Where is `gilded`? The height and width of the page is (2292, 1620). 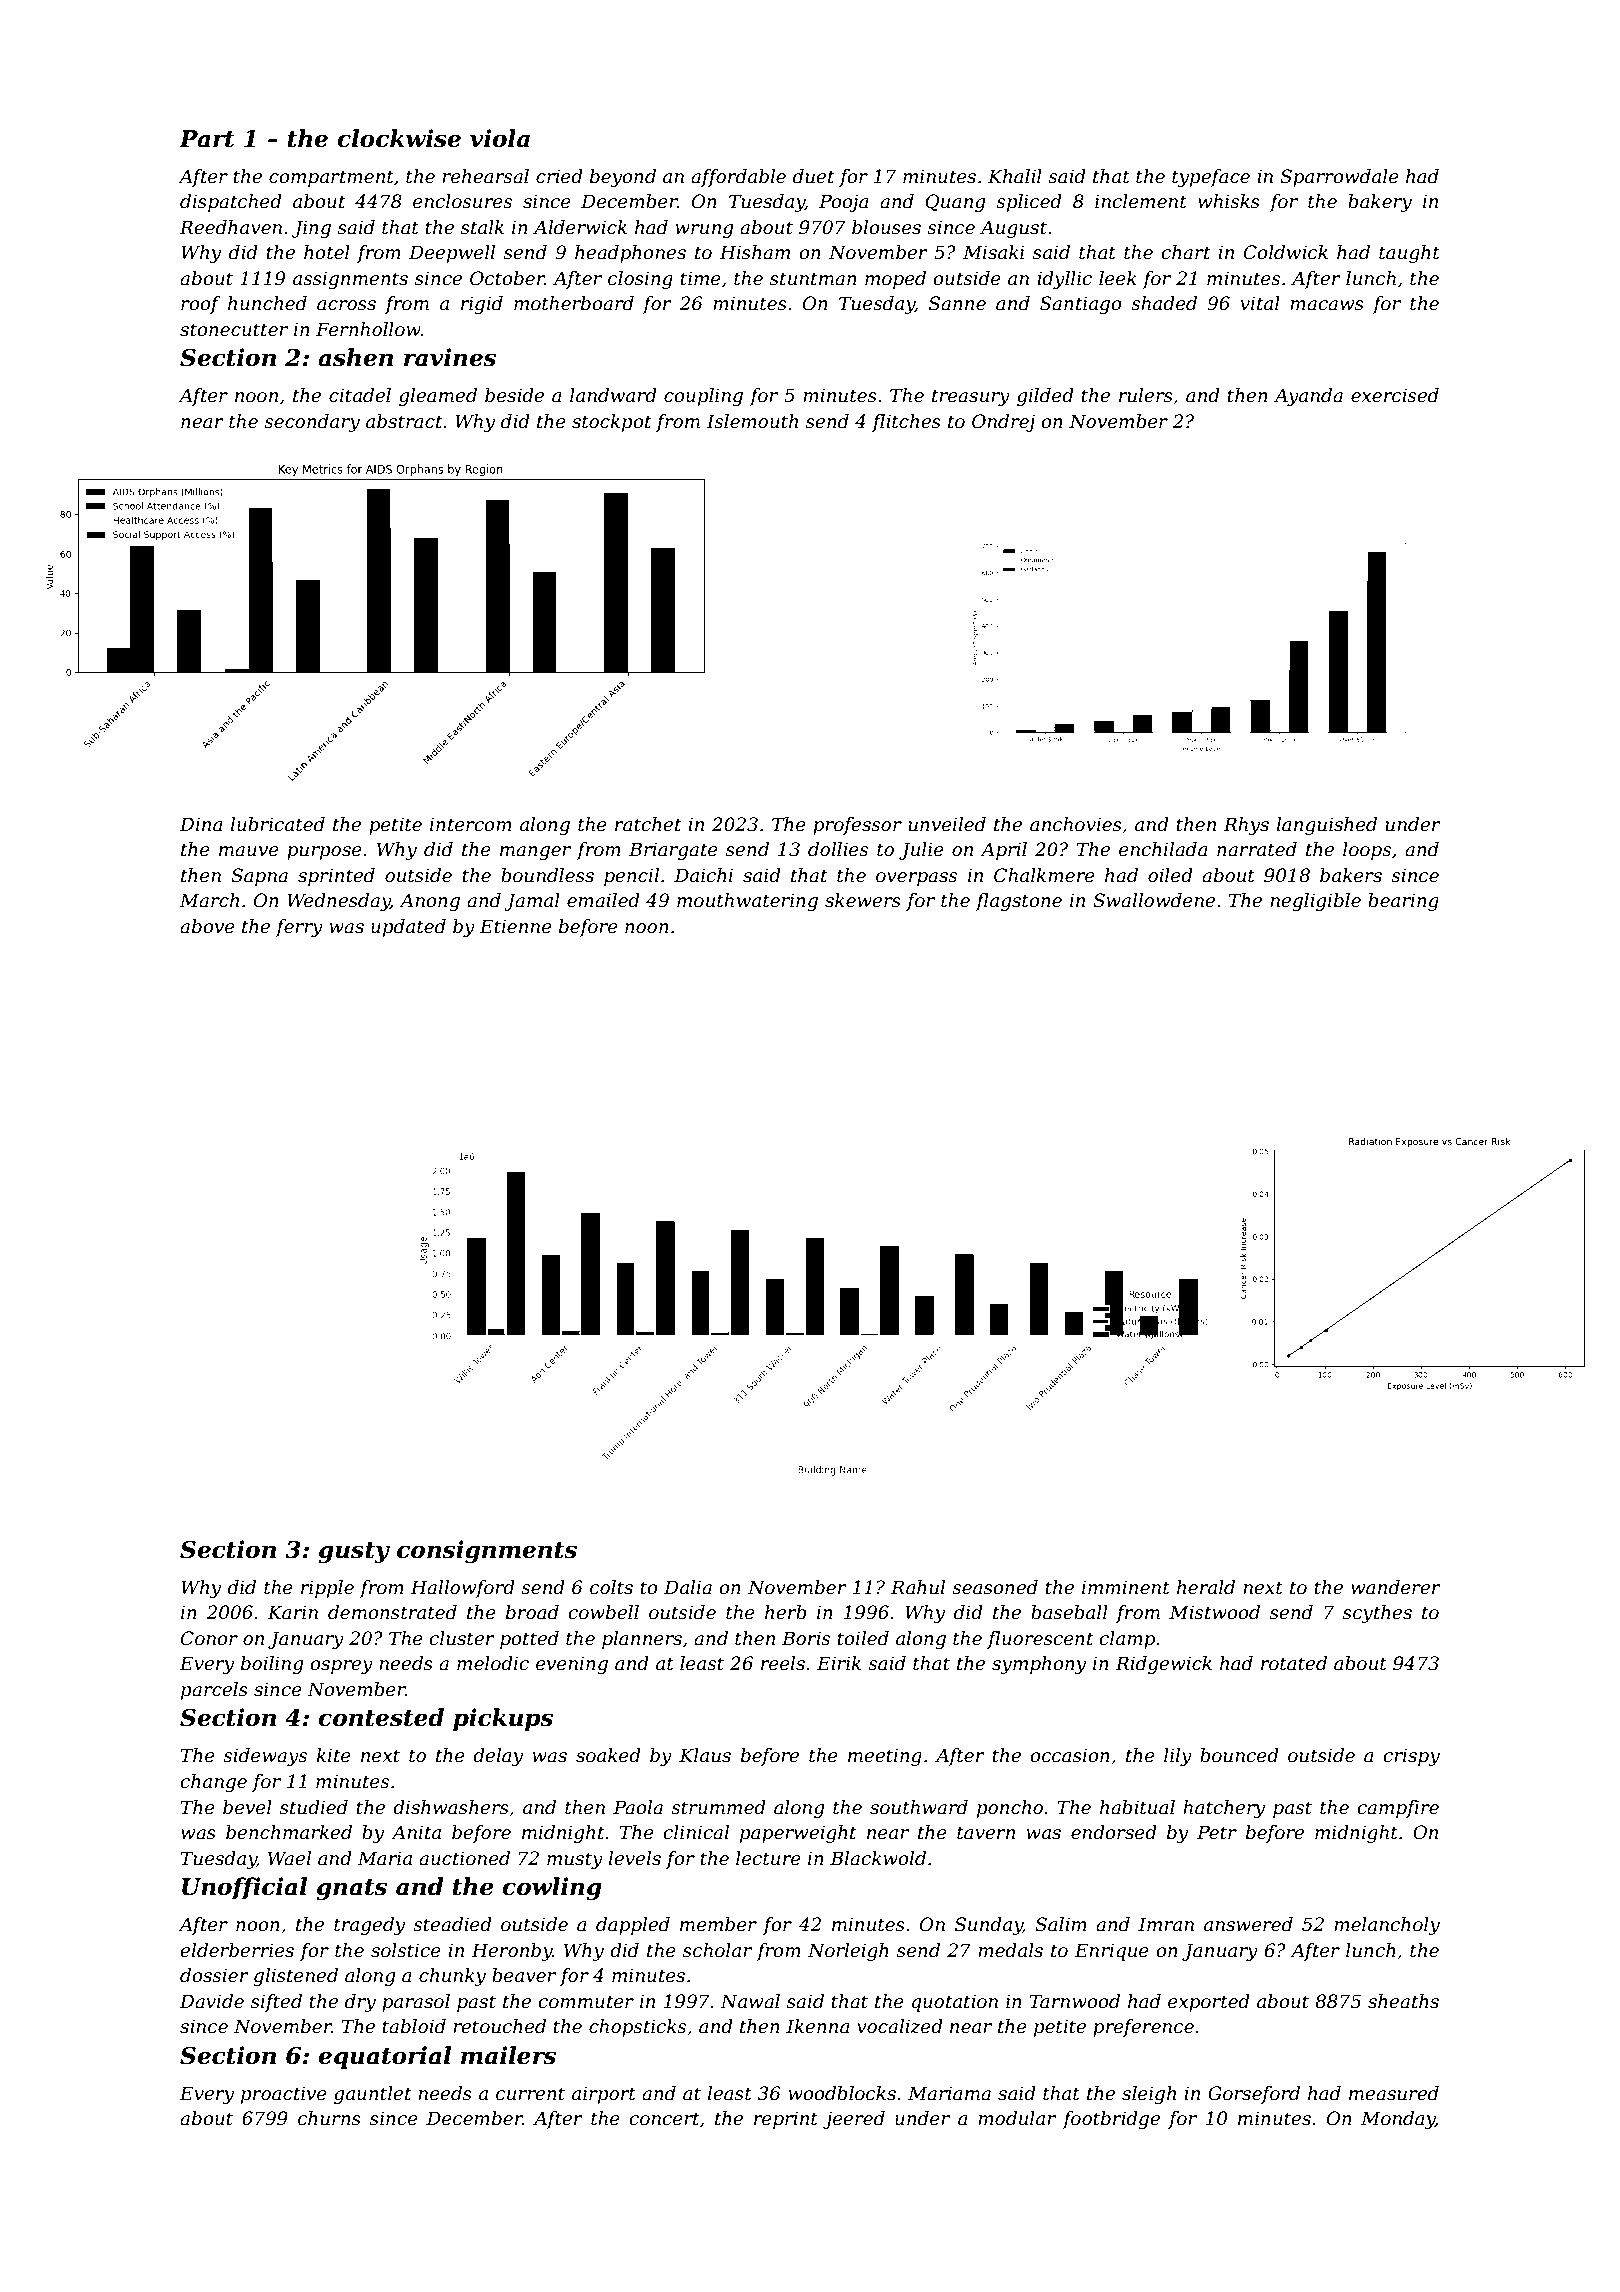
gilded is located at coordinates (1045, 397).
